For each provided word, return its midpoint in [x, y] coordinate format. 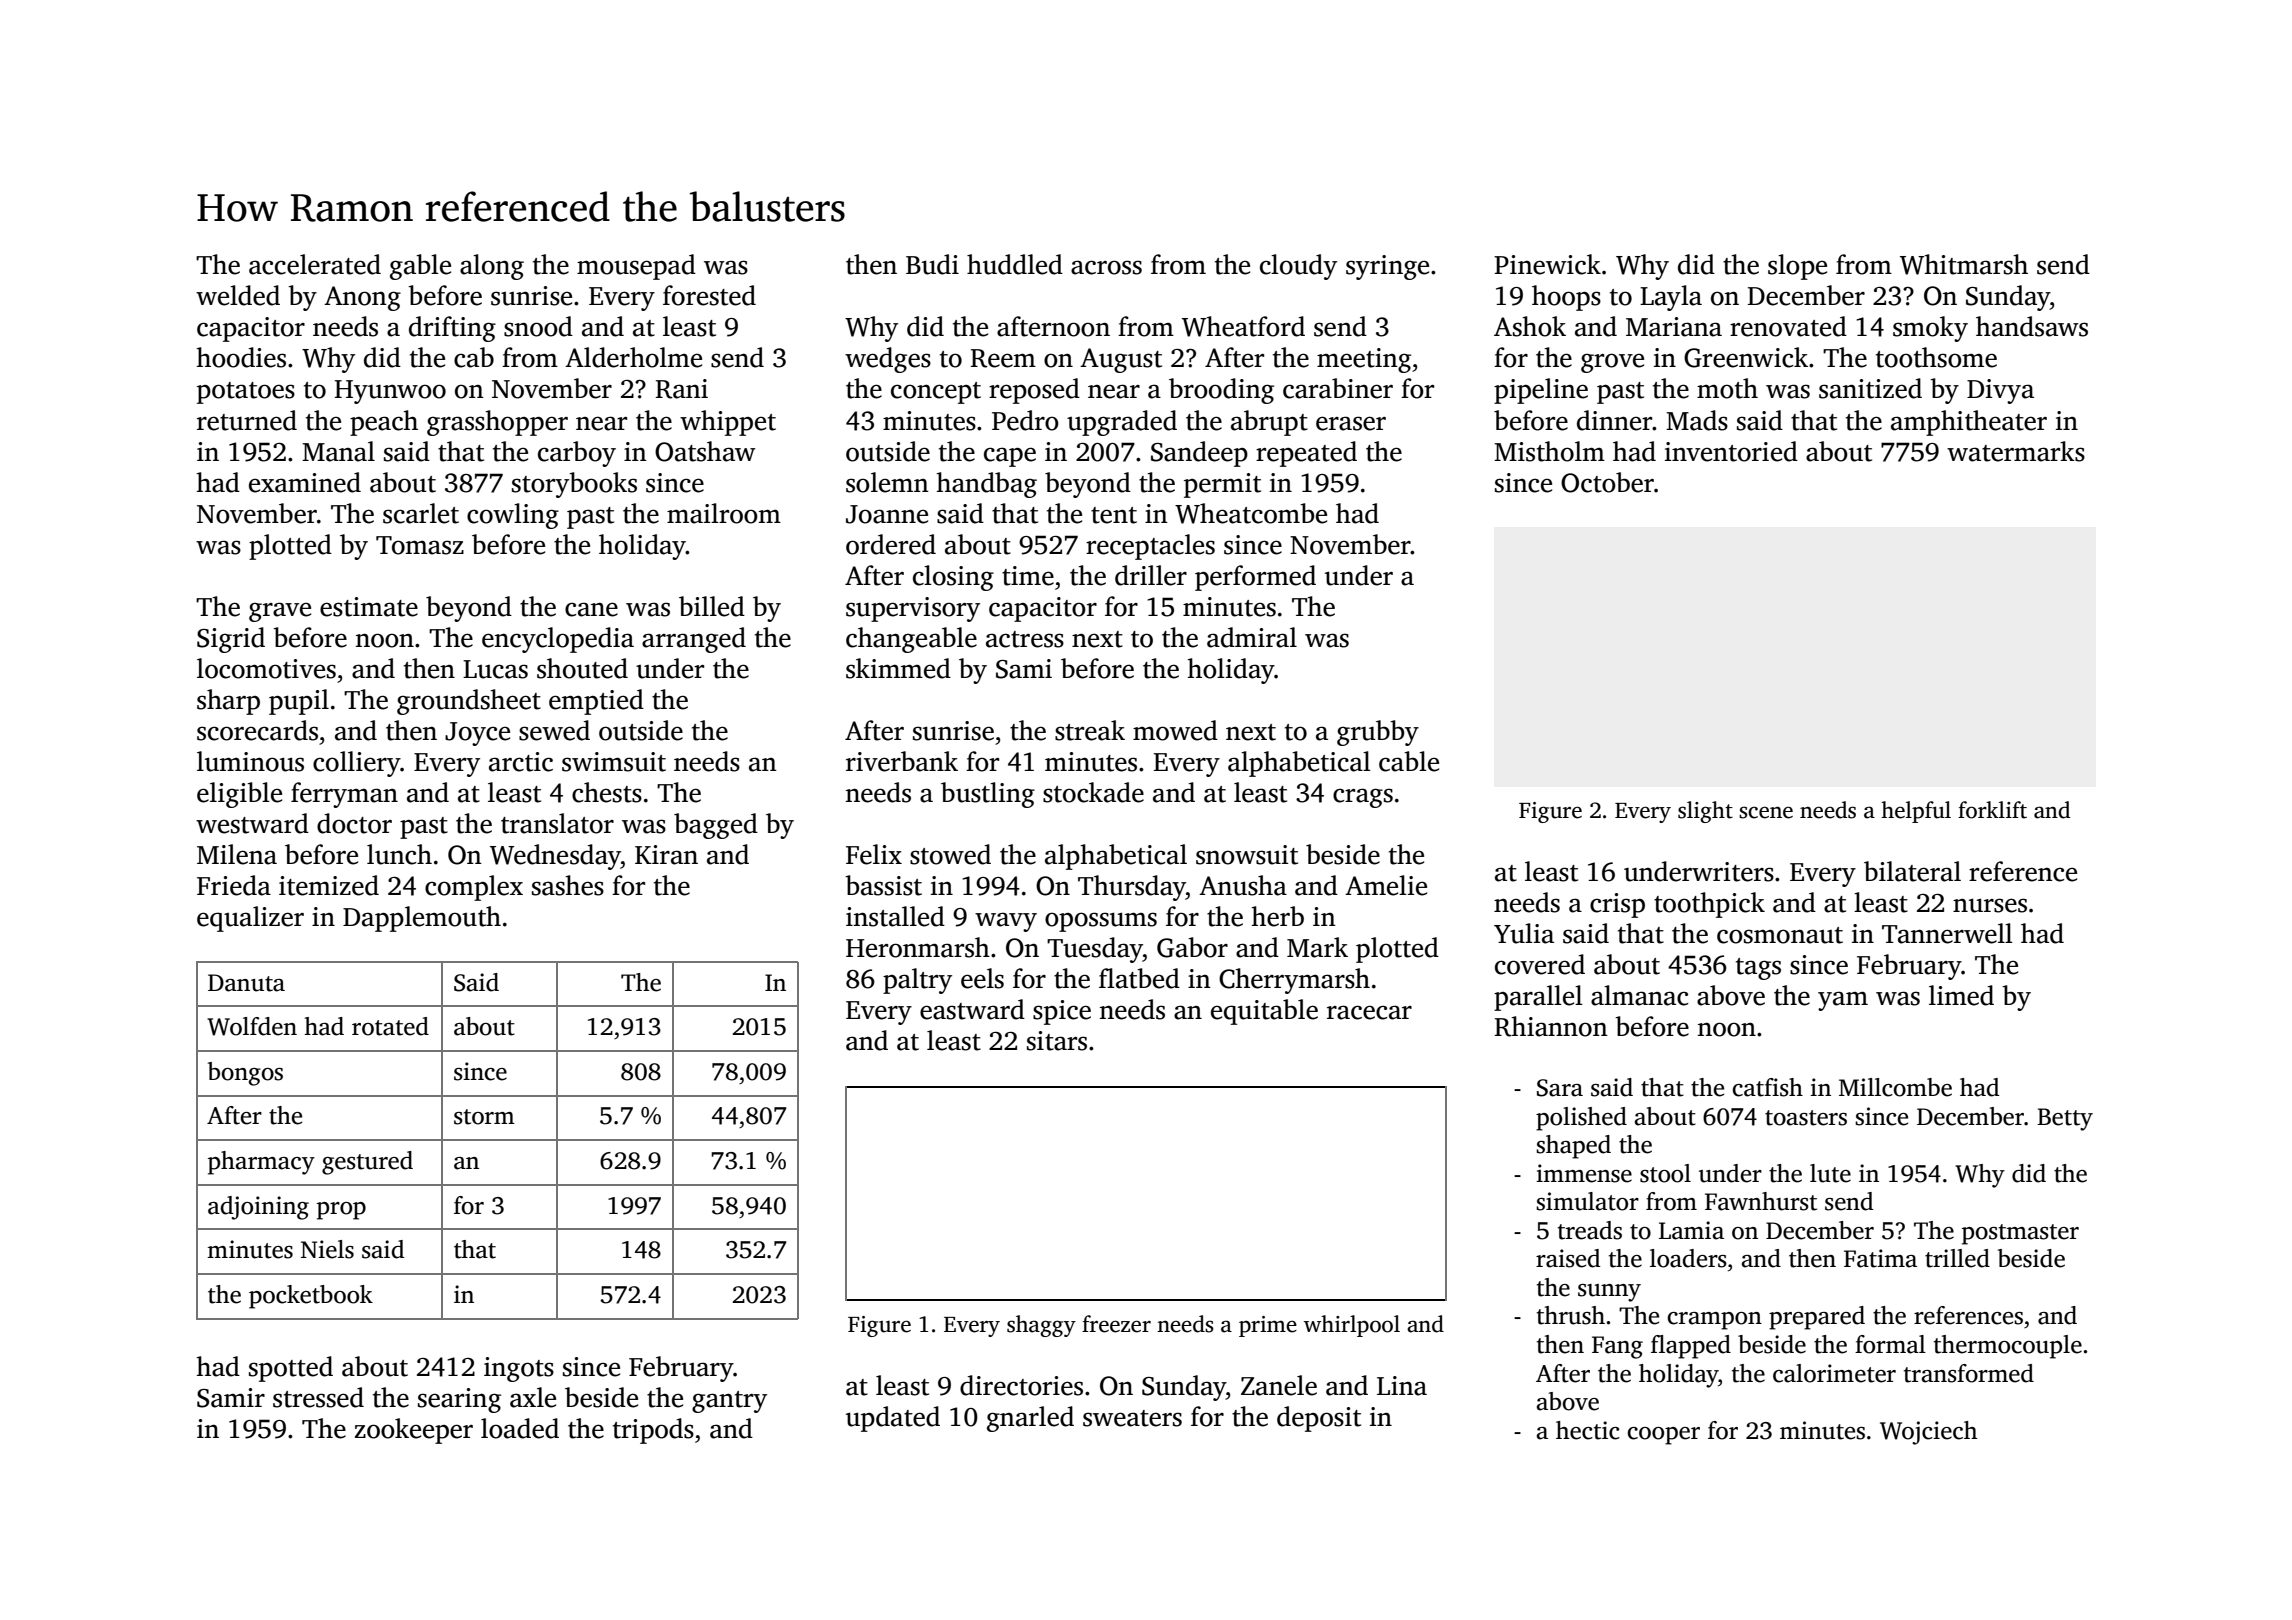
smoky [1930, 329]
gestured [367, 1163]
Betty [2065, 1119]
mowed [1175, 730]
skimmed [898, 668]
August [1121, 360]
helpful [1916, 812]
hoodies [241, 357]
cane [591, 609]
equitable [1264, 1012]
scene [1766, 812]
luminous [250, 761]
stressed [318, 1397]
